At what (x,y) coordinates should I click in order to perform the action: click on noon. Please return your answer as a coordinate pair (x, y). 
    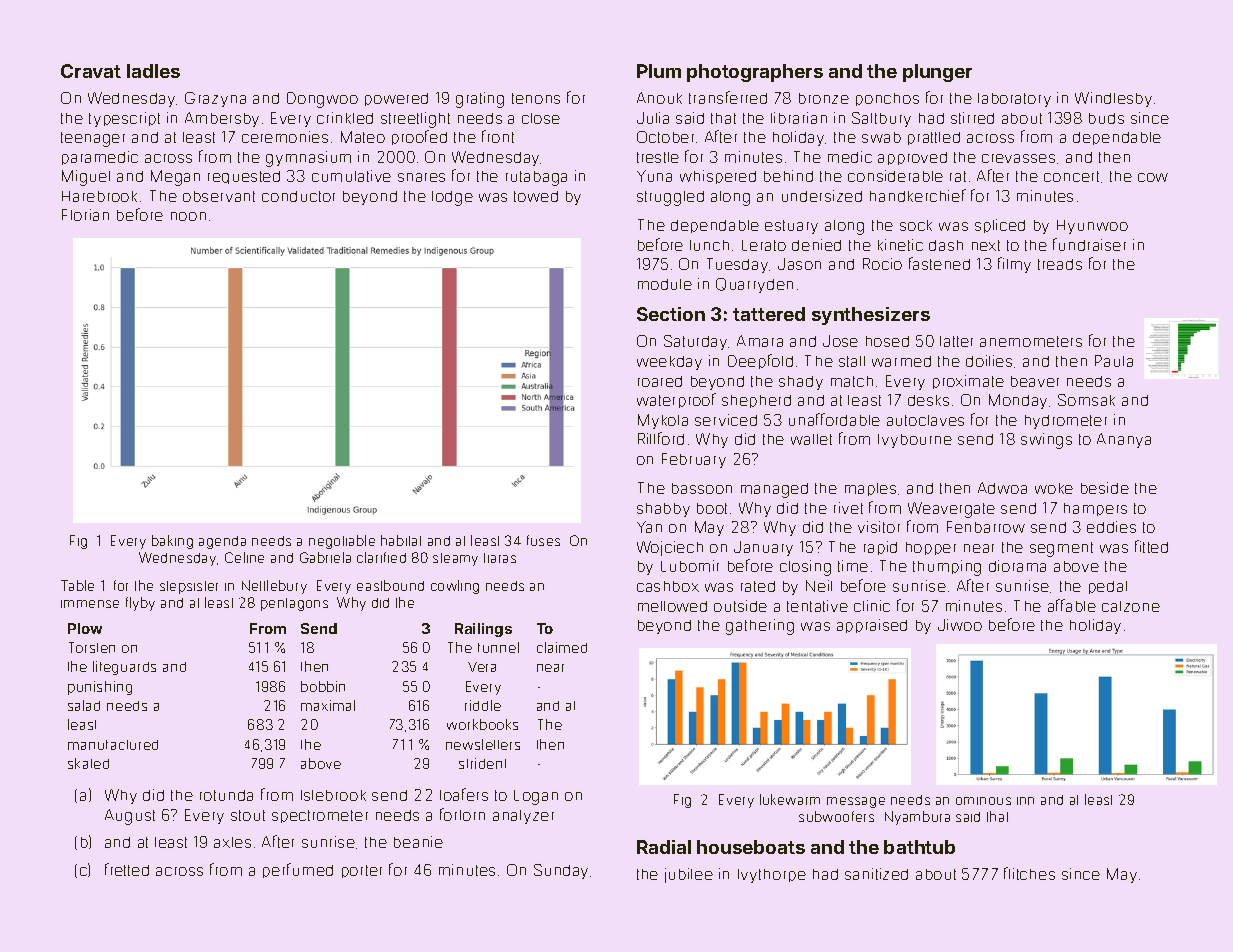
    Looking at the image, I should click on (188, 216).
